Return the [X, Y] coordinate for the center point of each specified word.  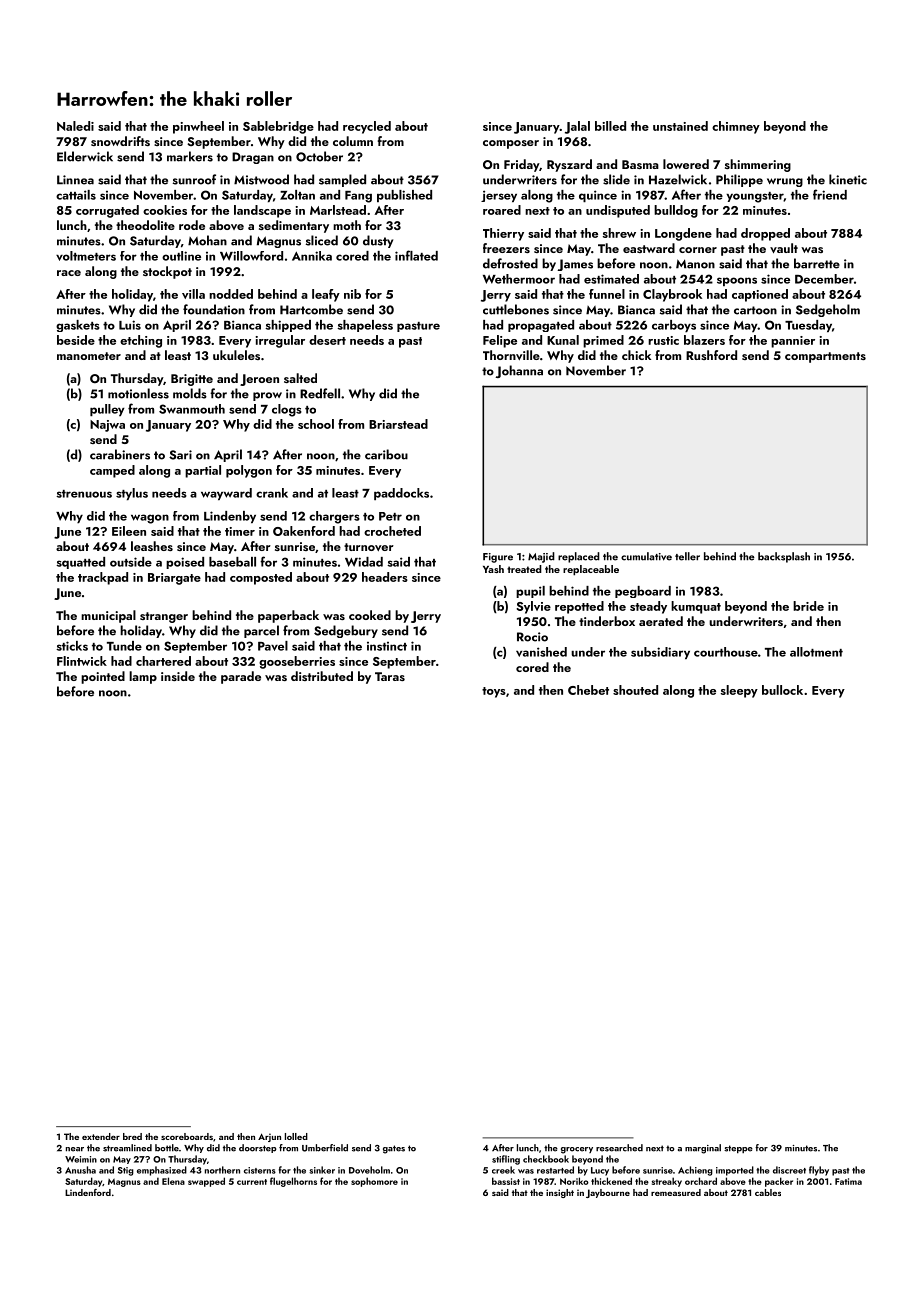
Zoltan [297, 195]
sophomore [374, 1182]
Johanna [519, 371]
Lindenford [88, 1192]
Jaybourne [608, 1193]
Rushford [711, 355]
